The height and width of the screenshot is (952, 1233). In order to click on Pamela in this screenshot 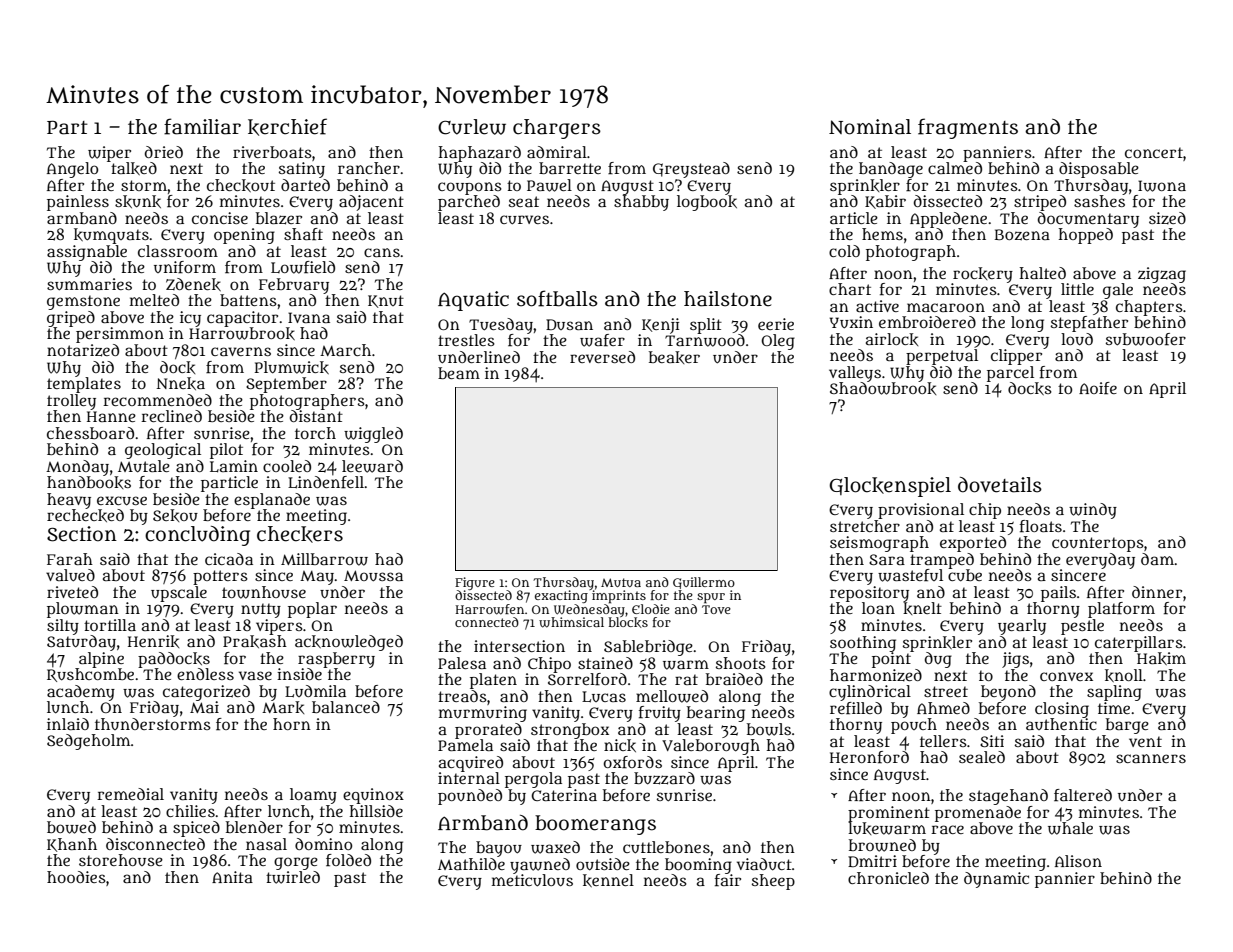, I will do `click(465, 745)`.
